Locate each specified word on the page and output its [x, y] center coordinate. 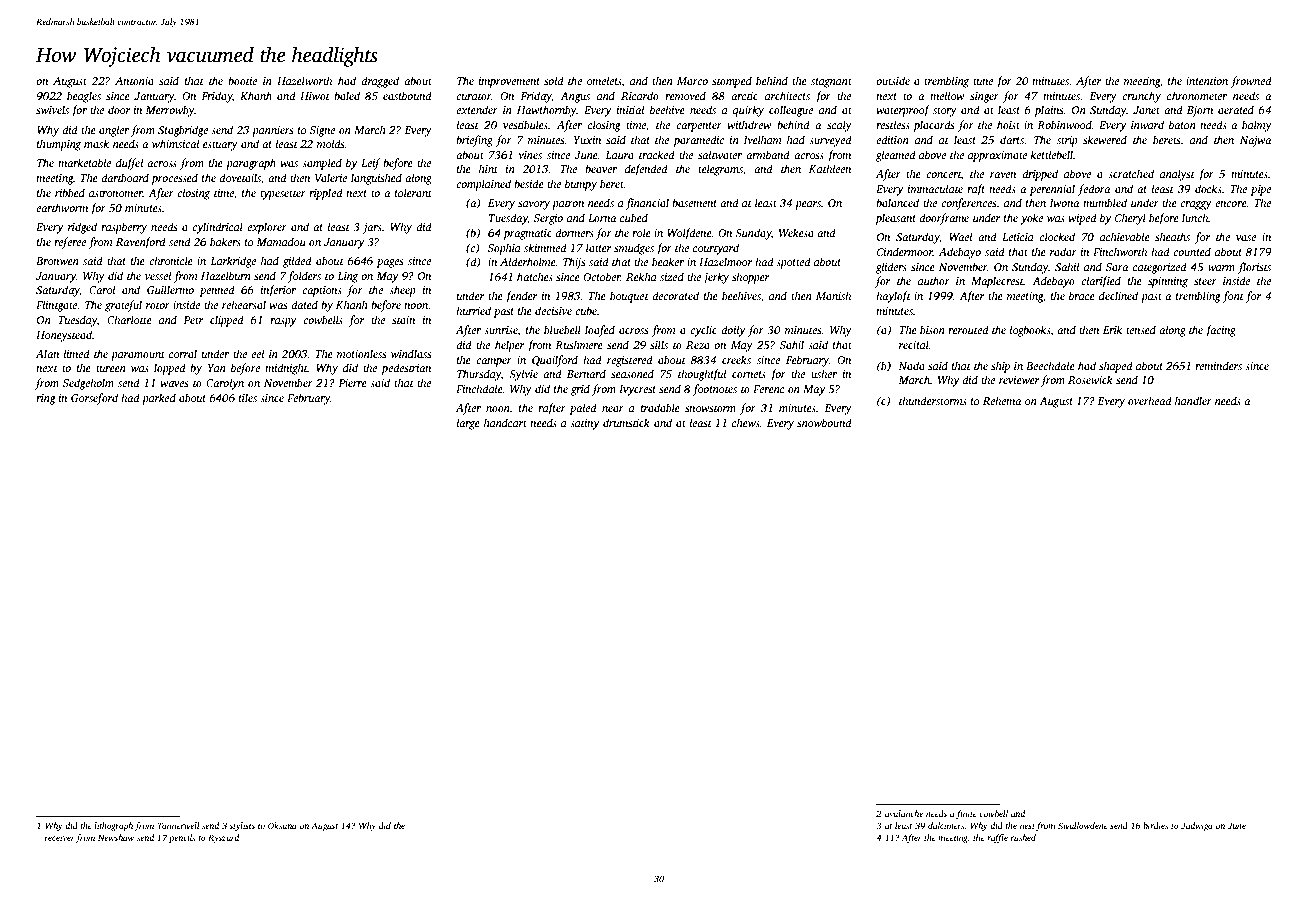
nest [1027, 826]
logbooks [1030, 331]
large [468, 424]
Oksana [282, 825]
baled [347, 95]
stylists [242, 826]
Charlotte [129, 319]
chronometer [1197, 95]
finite [966, 814]
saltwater [720, 154]
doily [733, 331]
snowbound [824, 422]
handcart [505, 422]
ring [46, 399]
